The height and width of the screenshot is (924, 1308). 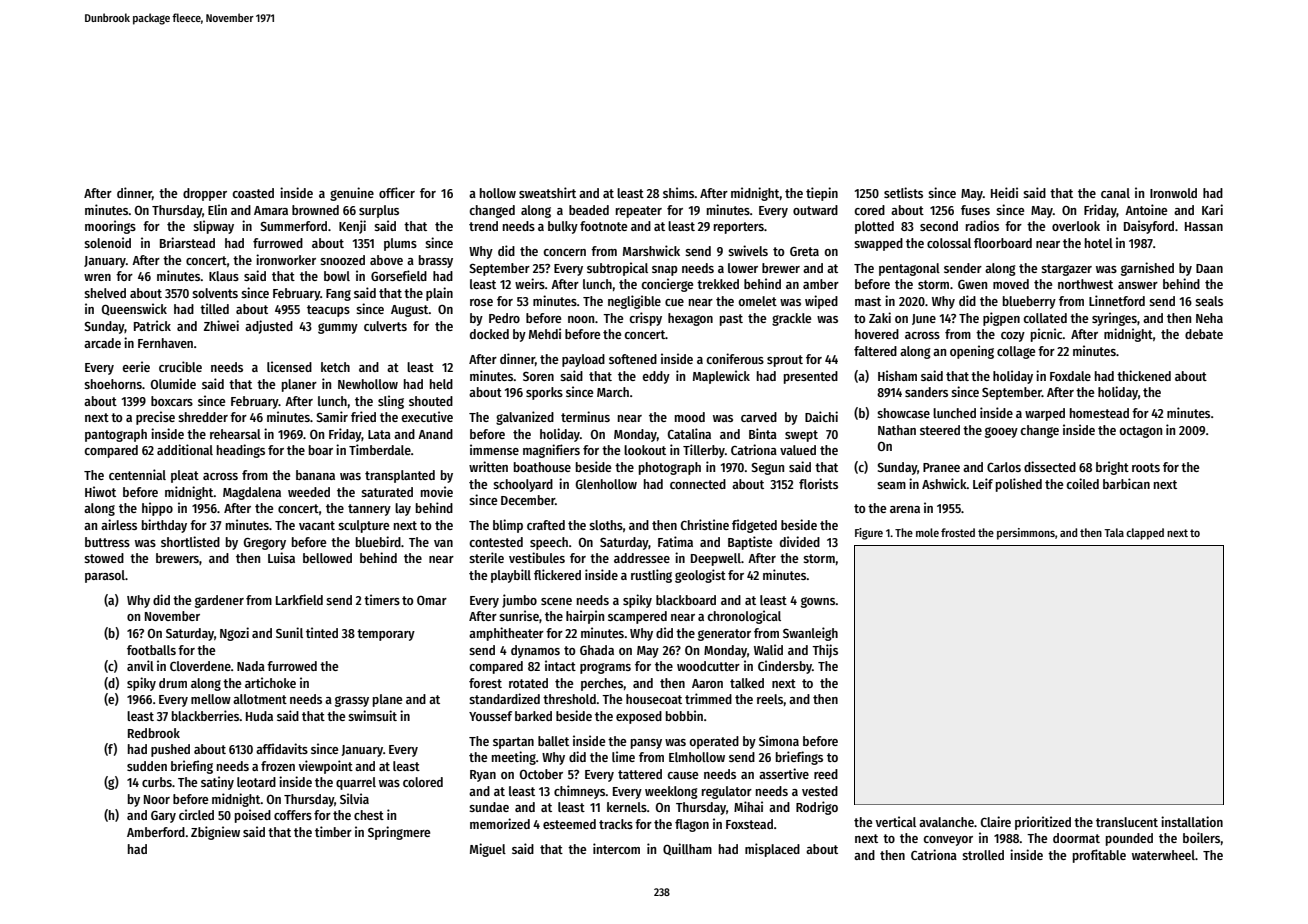 What do you see at coordinates (293, 226) in the screenshot?
I see `Summerford` at bounding box center [293, 226].
